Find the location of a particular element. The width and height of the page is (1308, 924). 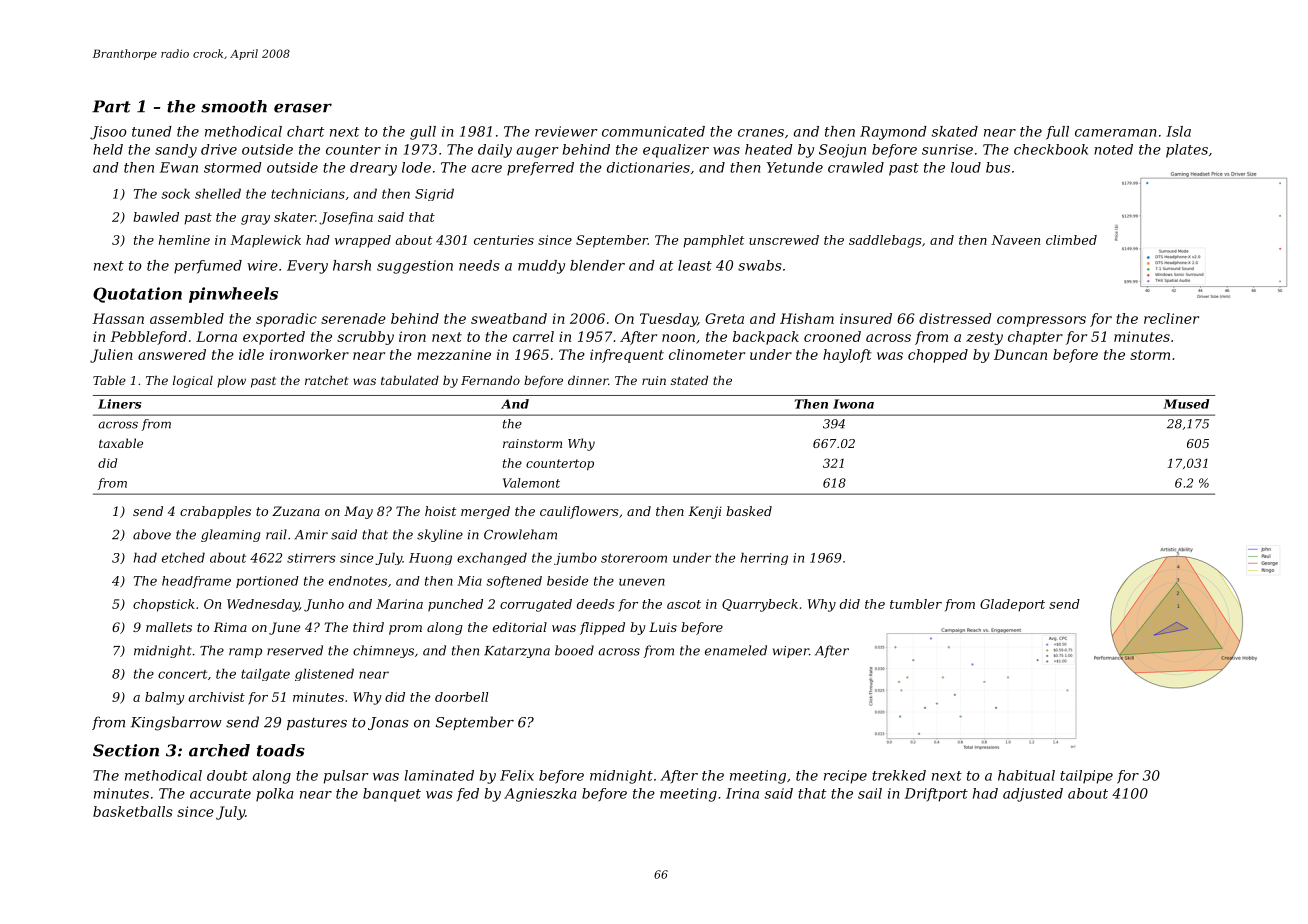

Junho is located at coordinates (324, 605).
